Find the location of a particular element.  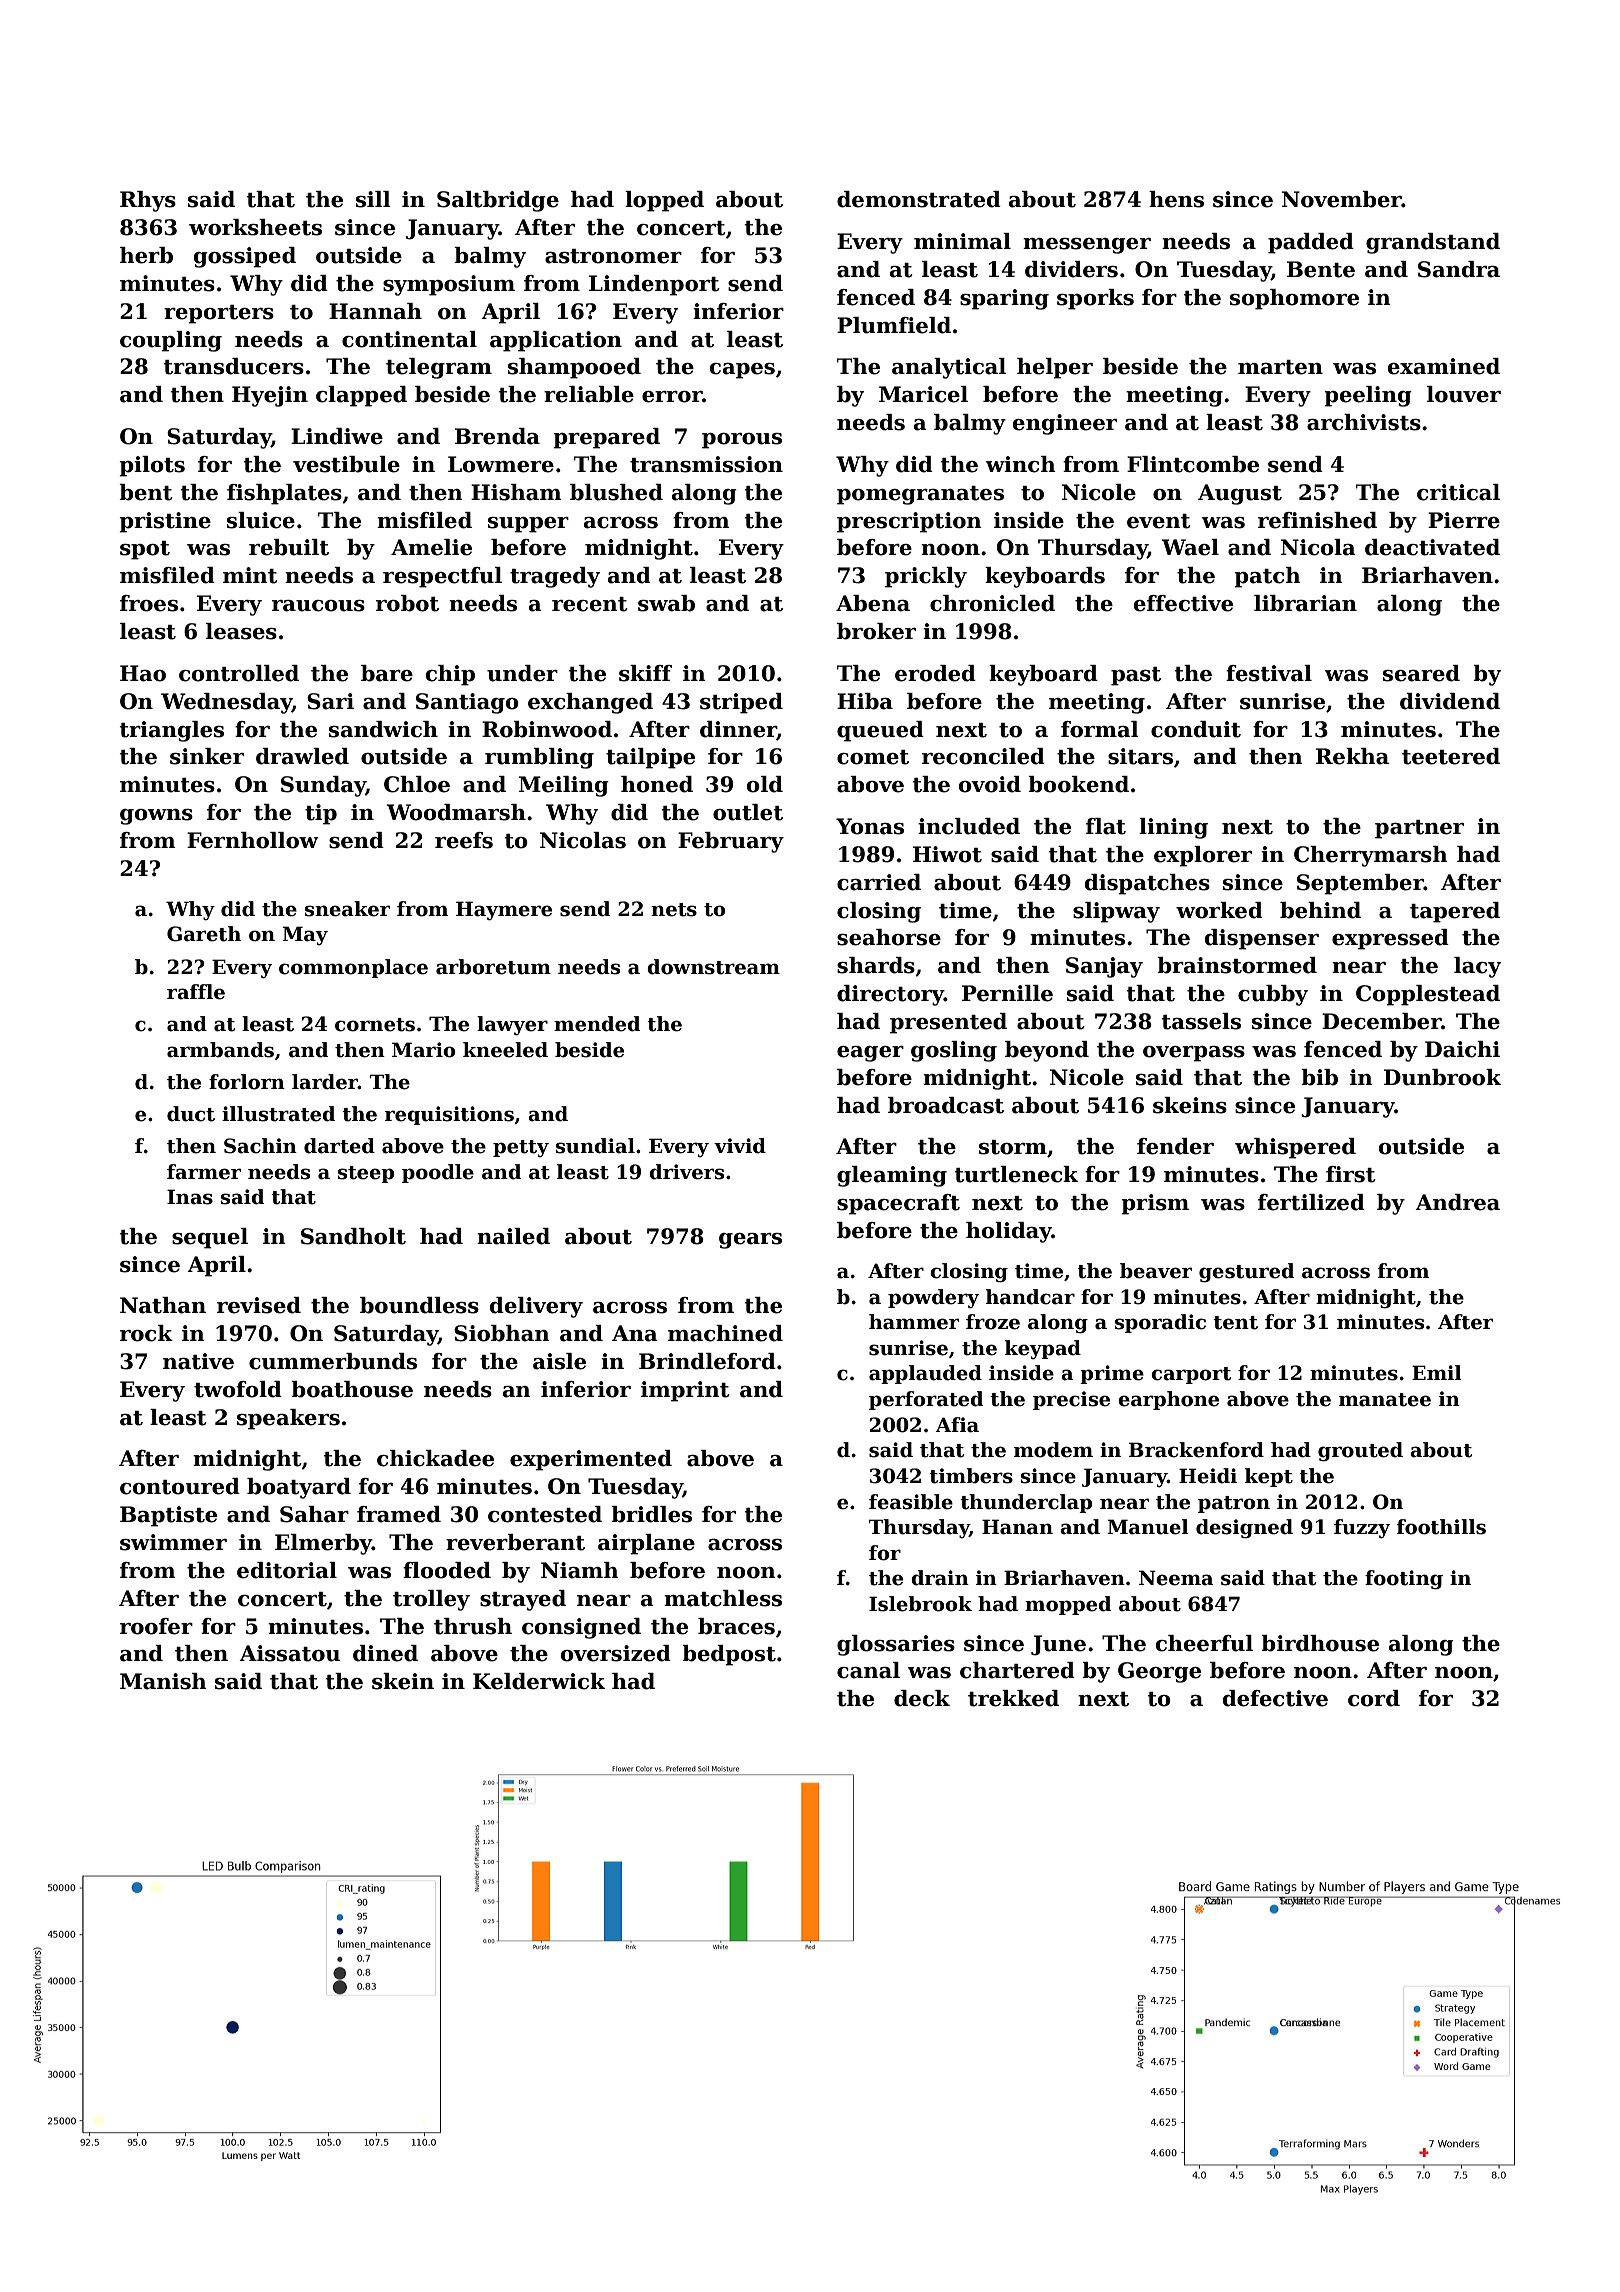

deactivated is located at coordinates (1432, 547).
